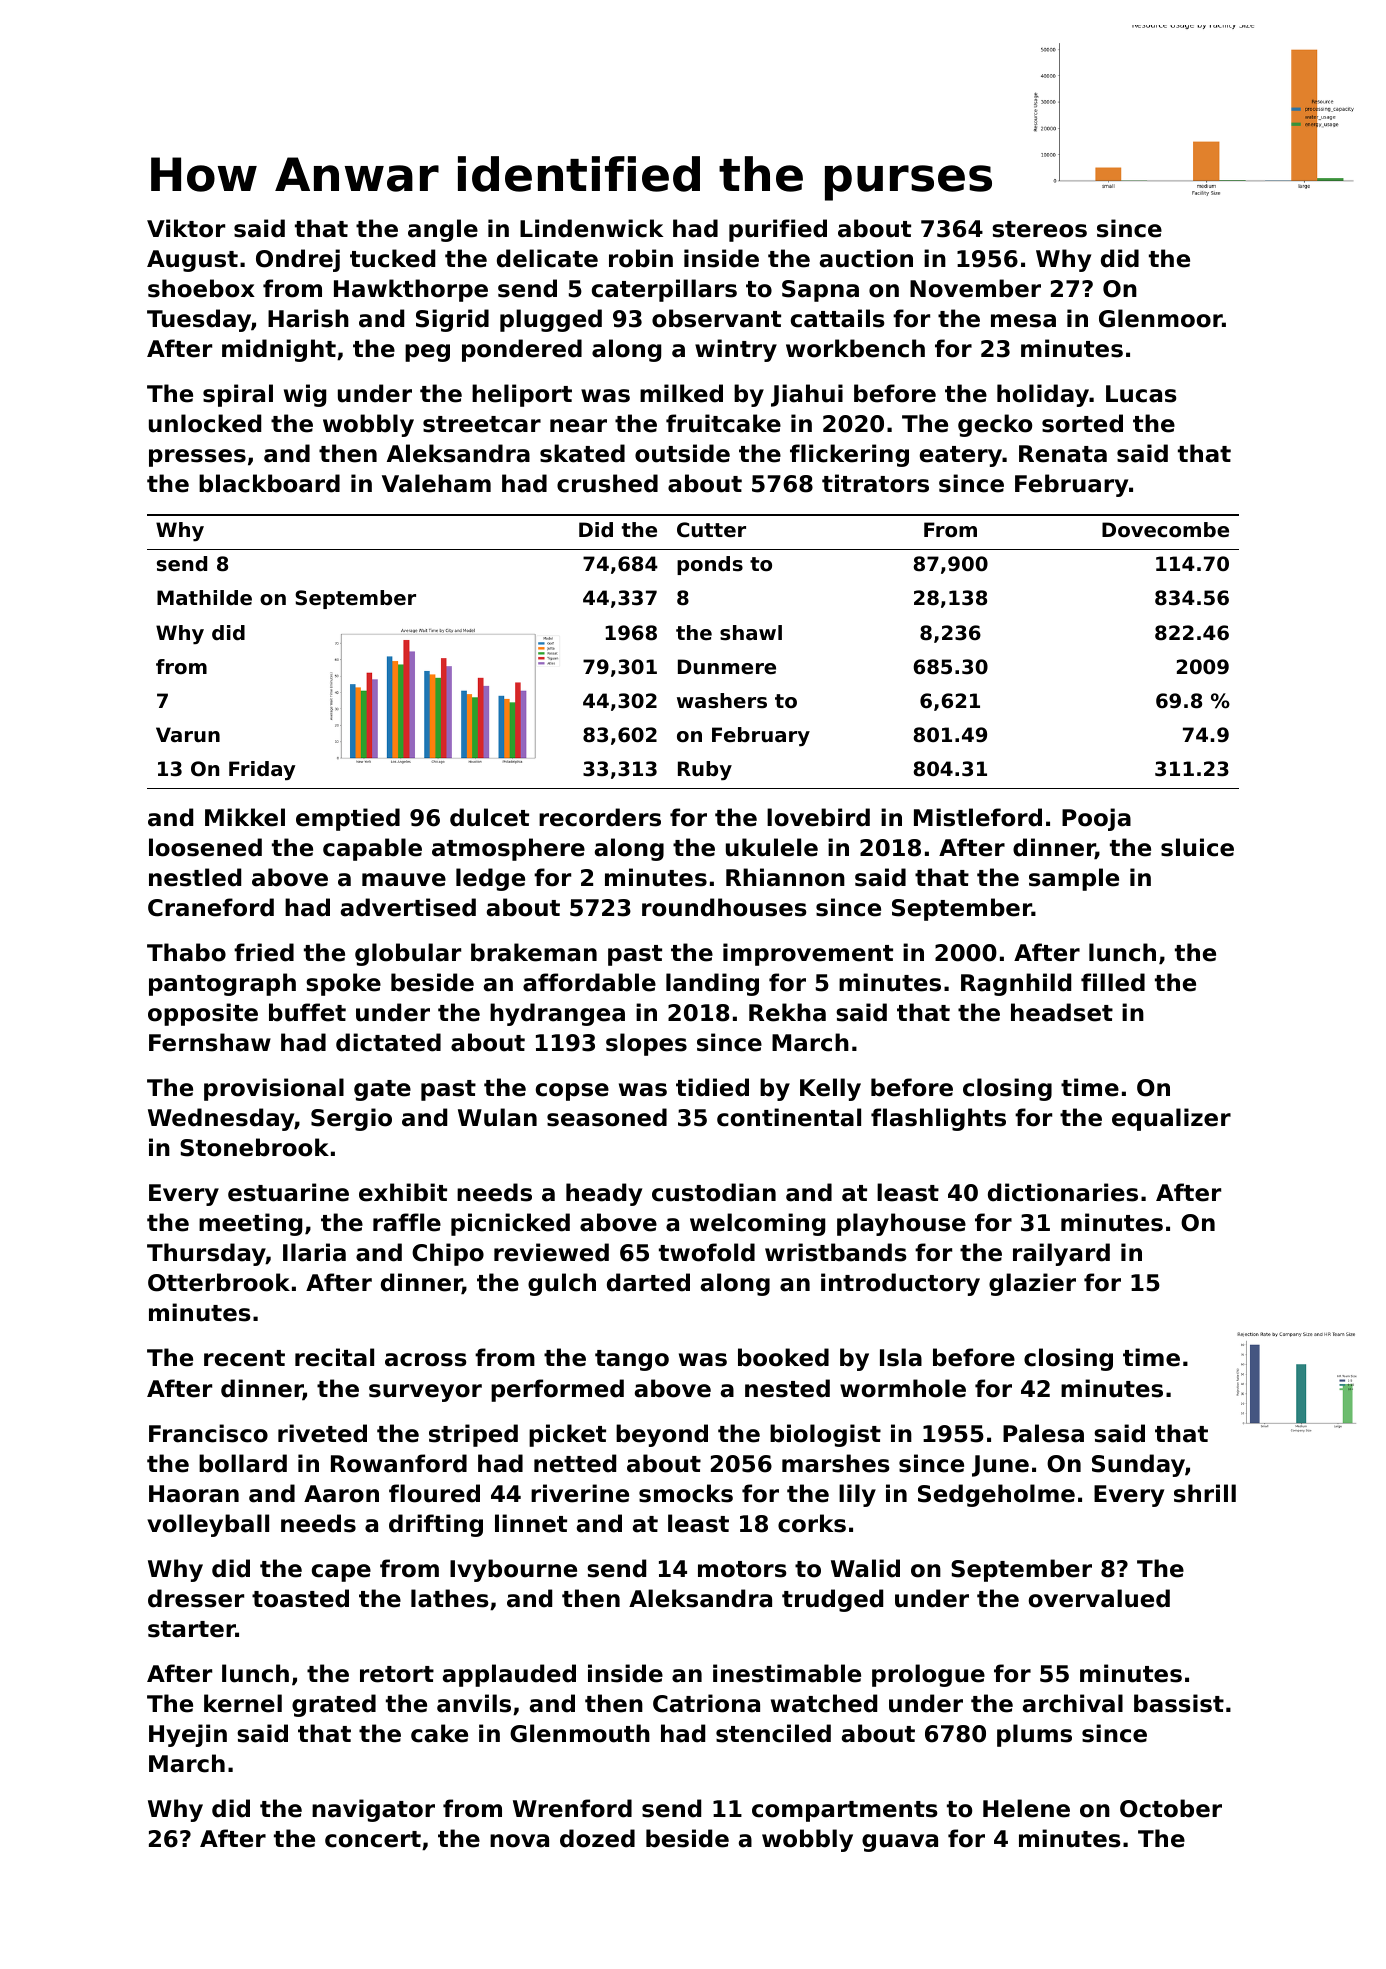 The width and height of the screenshot is (1386, 1969). I want to click on shoebox, so click(201, 288).
